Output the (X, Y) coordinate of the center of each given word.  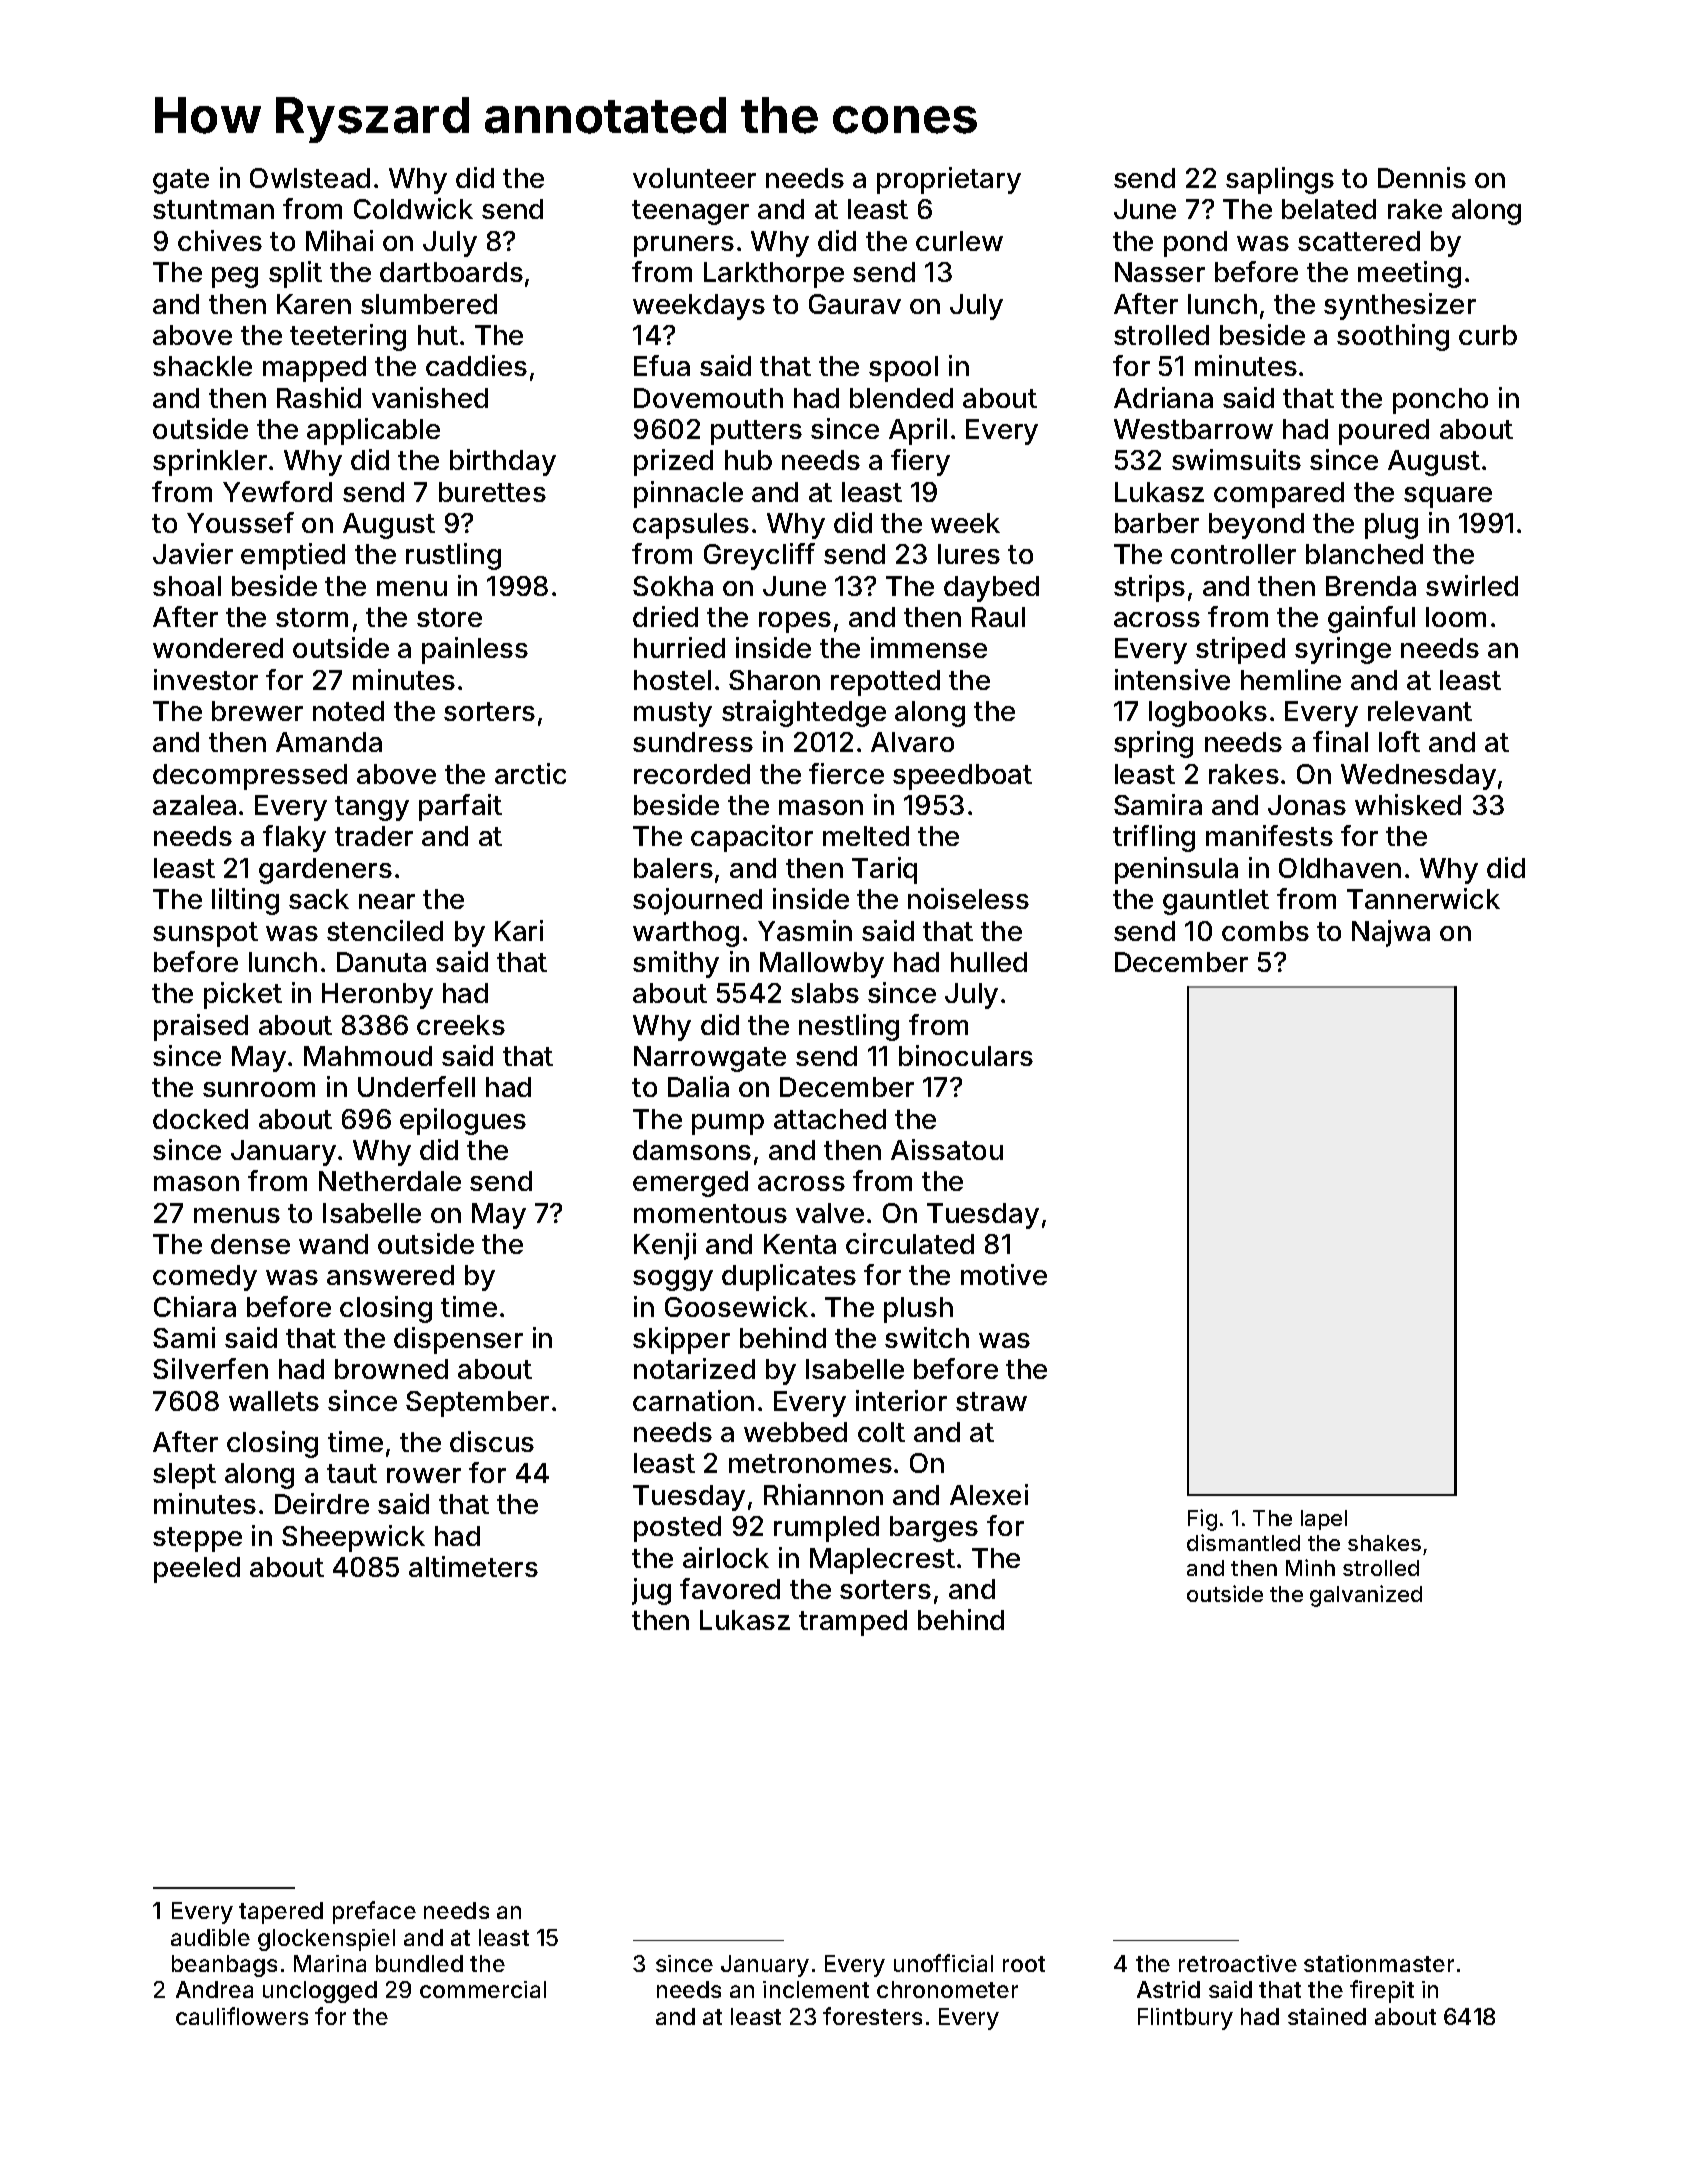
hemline (1291, 679)
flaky (294, 838)
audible (210, 1937)
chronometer (947, 1989)
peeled (197, 1570)
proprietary (949, 180)
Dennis (1422, 177)
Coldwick (413, 208)
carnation (693, 1400)
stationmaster (1379, 1963)
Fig (1202, 1520)
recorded (692, 774)
